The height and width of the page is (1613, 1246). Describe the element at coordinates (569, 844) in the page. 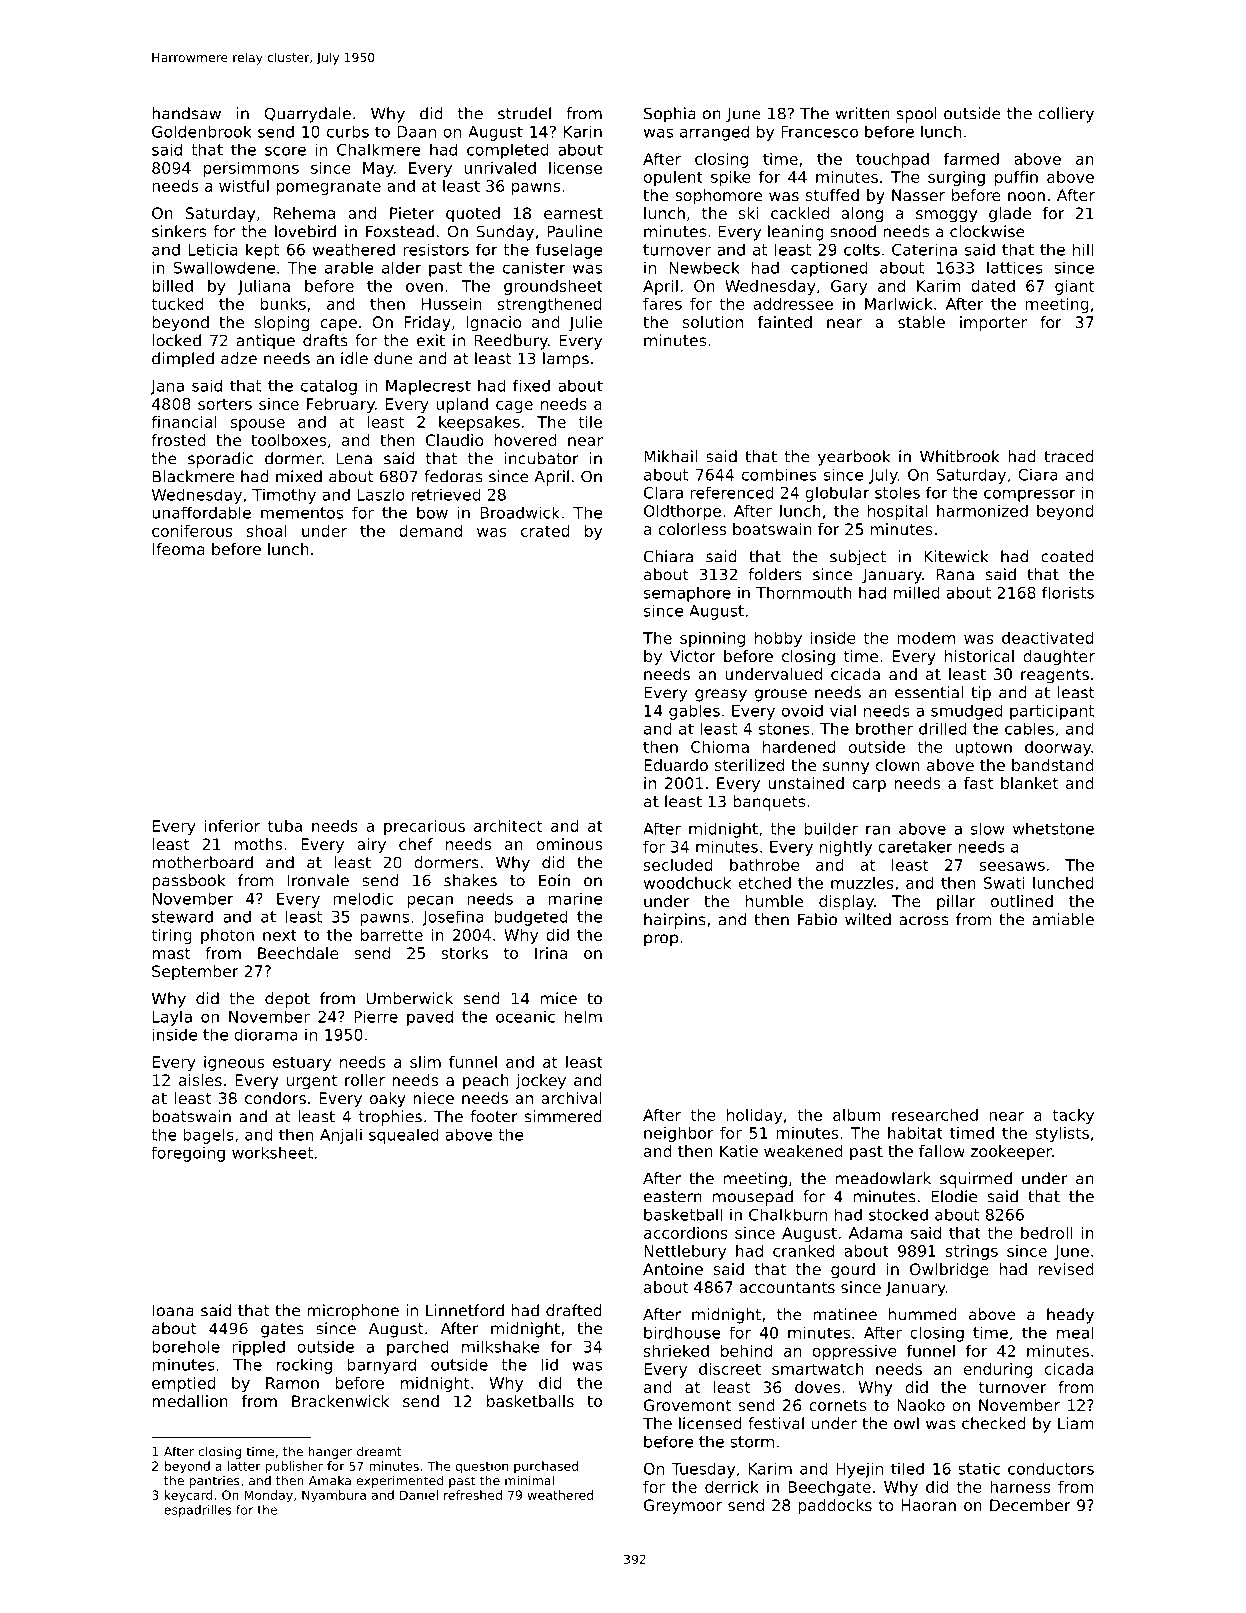

I see `ominous` at that location.
